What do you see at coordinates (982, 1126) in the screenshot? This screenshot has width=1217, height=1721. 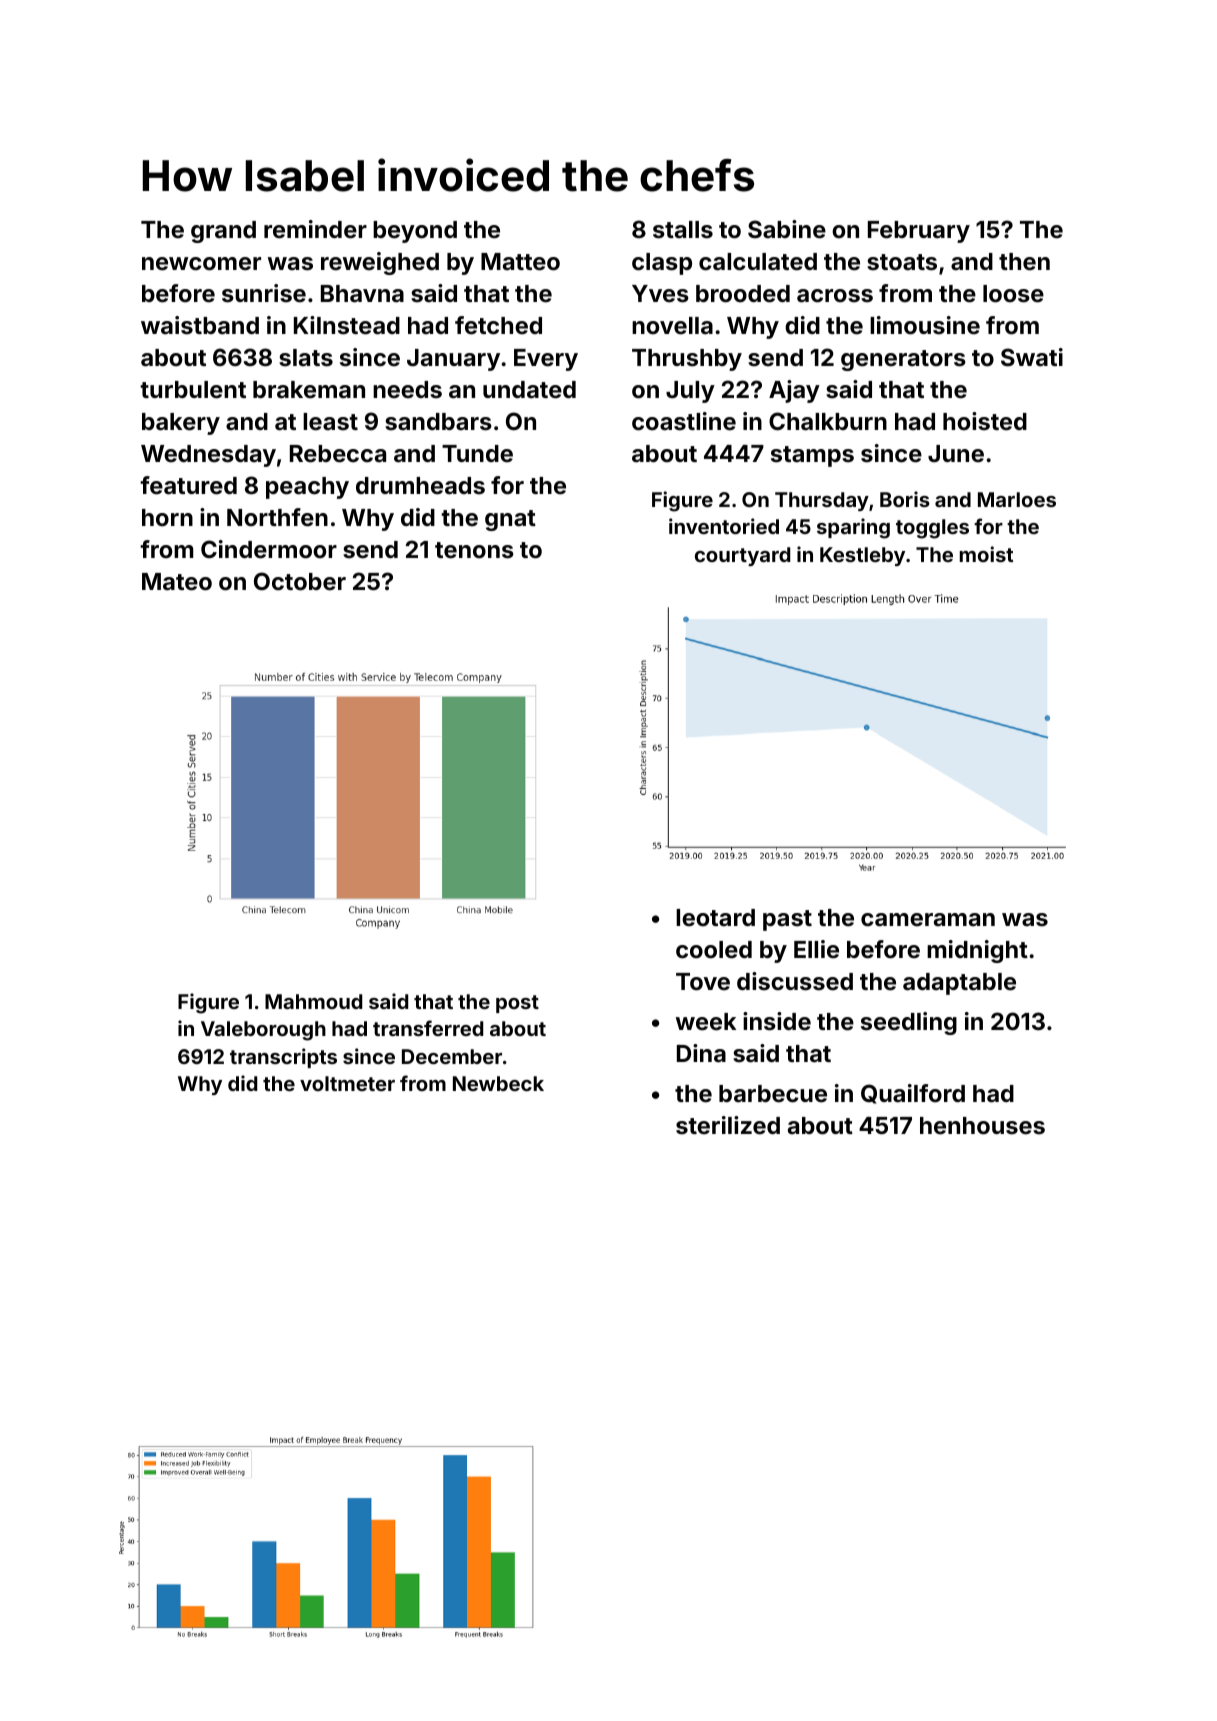 I see `henhouses` at bounding box center [982, 1126].
